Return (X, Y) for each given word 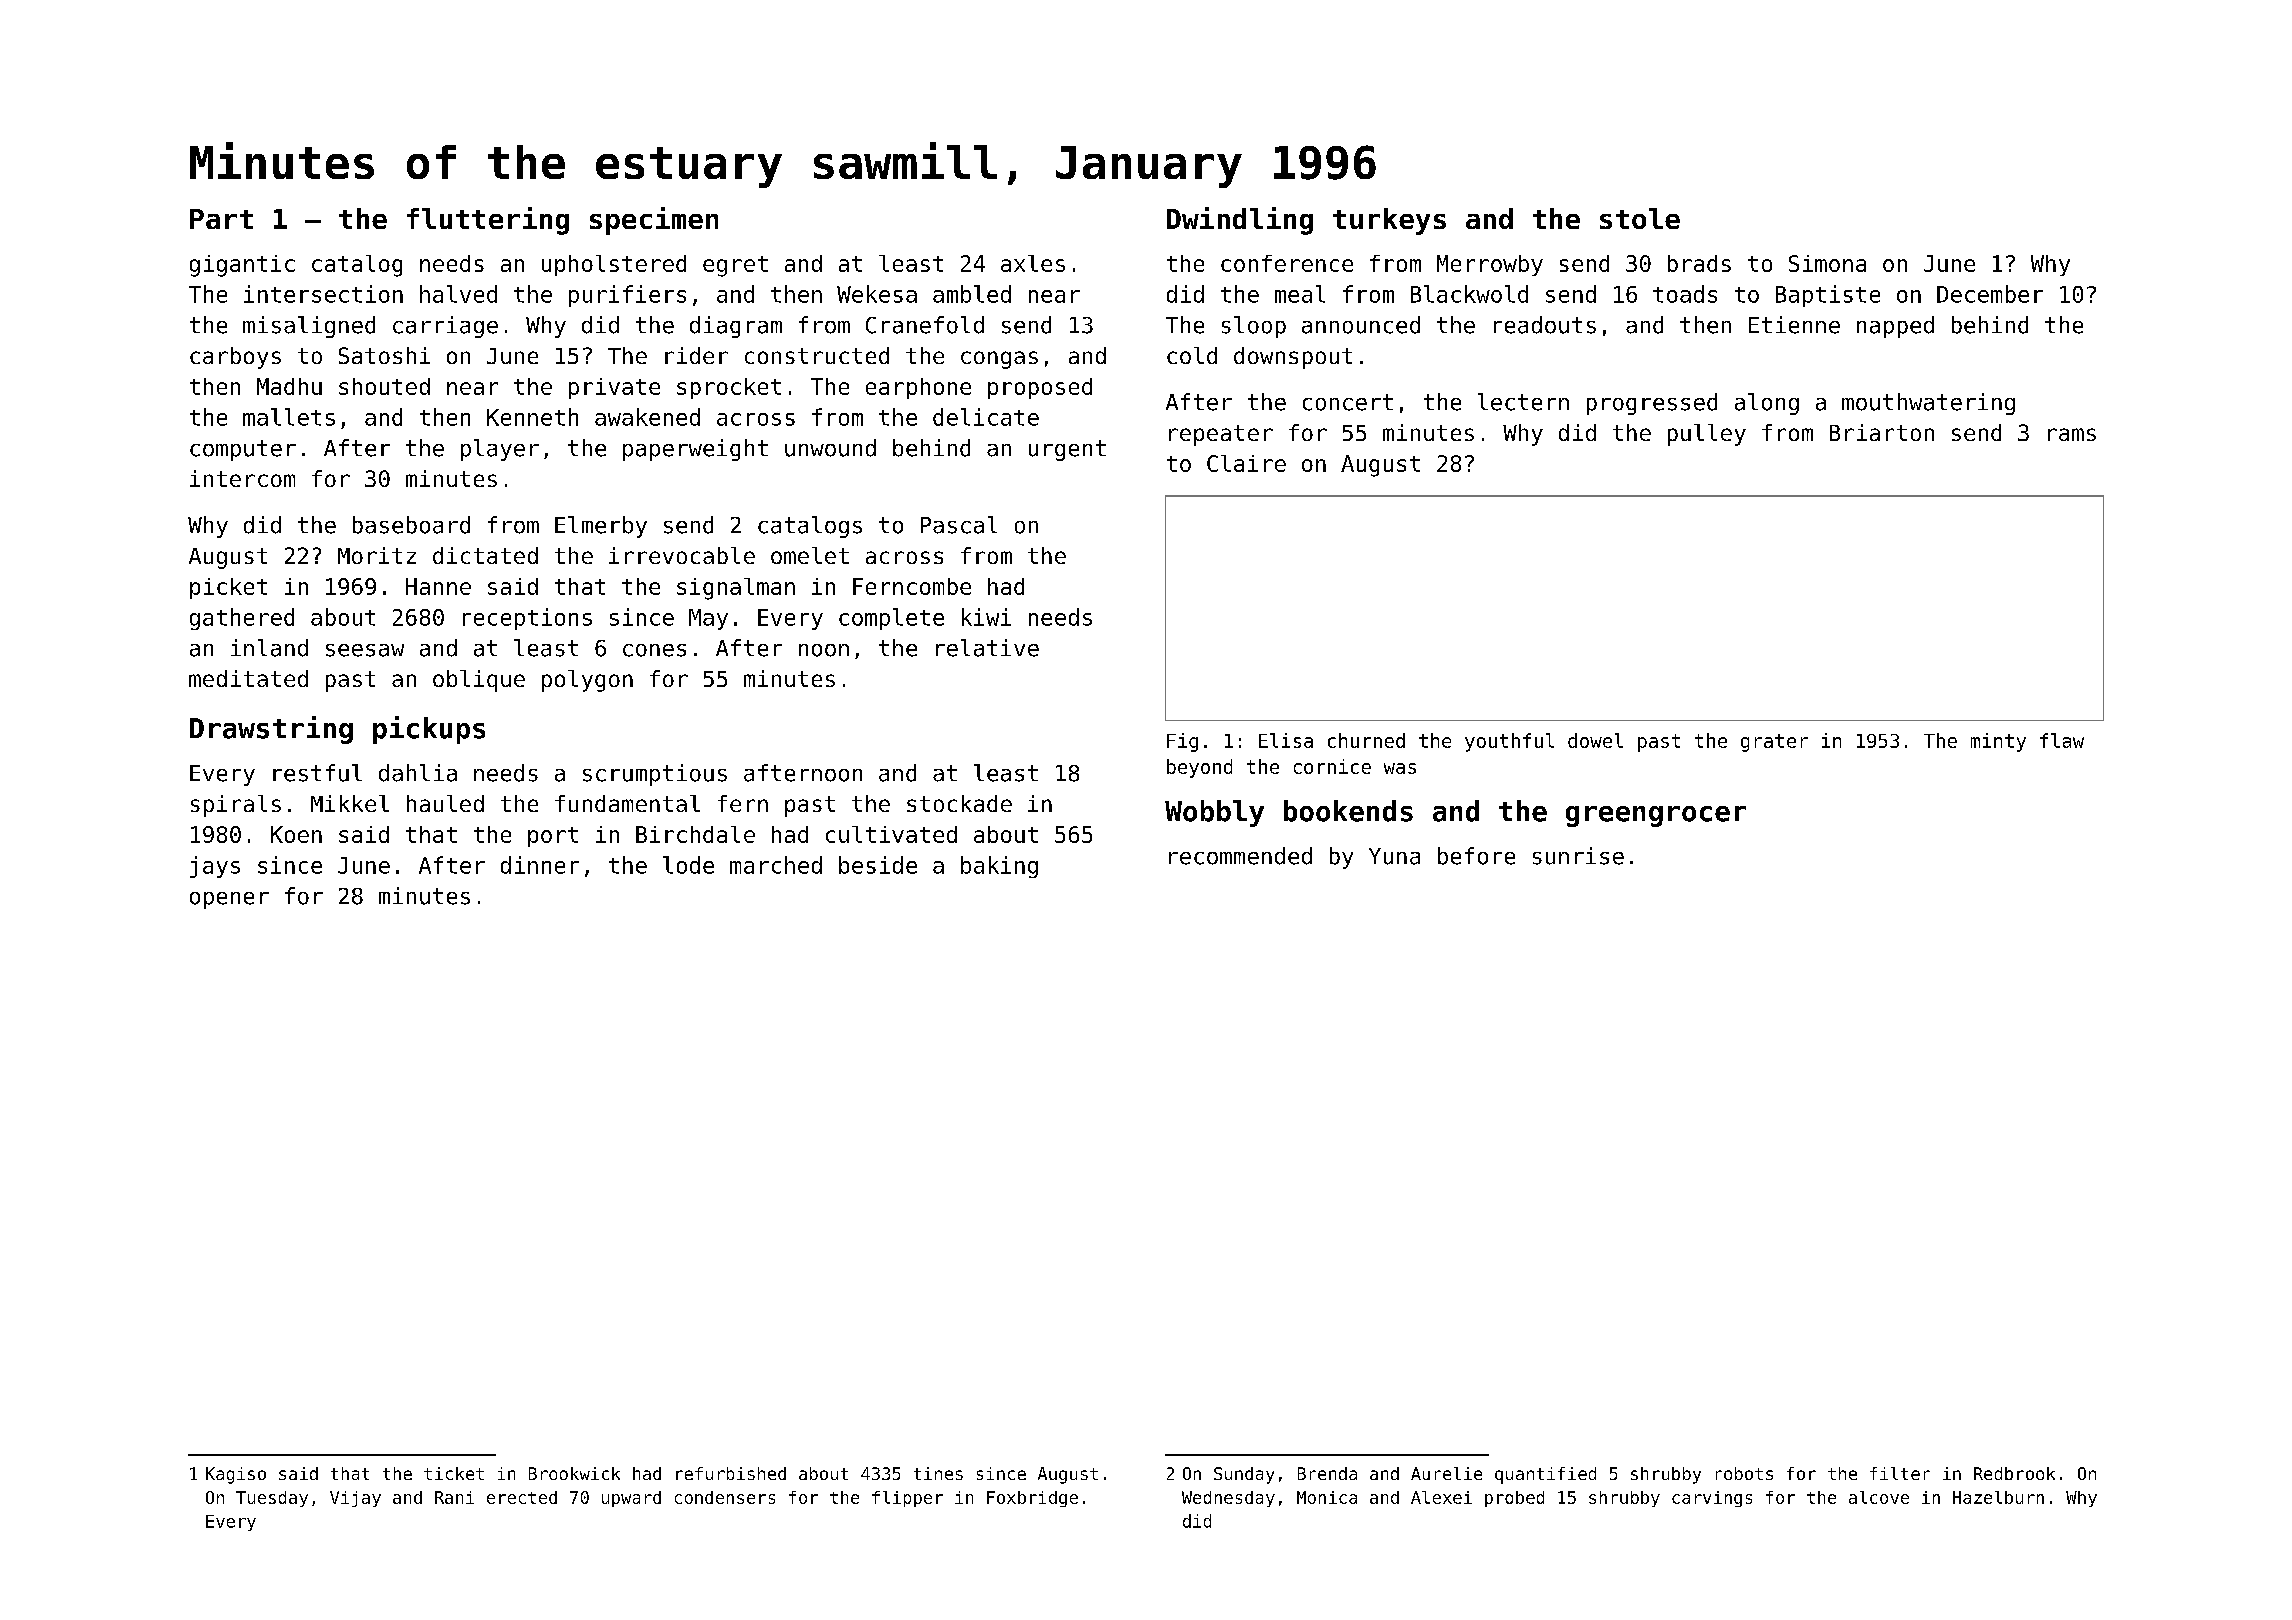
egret (735, 266)
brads (1699, 263)
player (500, 450)
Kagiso (236, 1475)
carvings (1712, 1499)
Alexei (1441, 1497)
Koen (296, 834)
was (1400, 768)
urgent (1067, 450)
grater (1774, 743)
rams (2072, 434)
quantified (1545, 1475)
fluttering (488, 221)
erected (522, 1497)
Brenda (1327, 1473)
